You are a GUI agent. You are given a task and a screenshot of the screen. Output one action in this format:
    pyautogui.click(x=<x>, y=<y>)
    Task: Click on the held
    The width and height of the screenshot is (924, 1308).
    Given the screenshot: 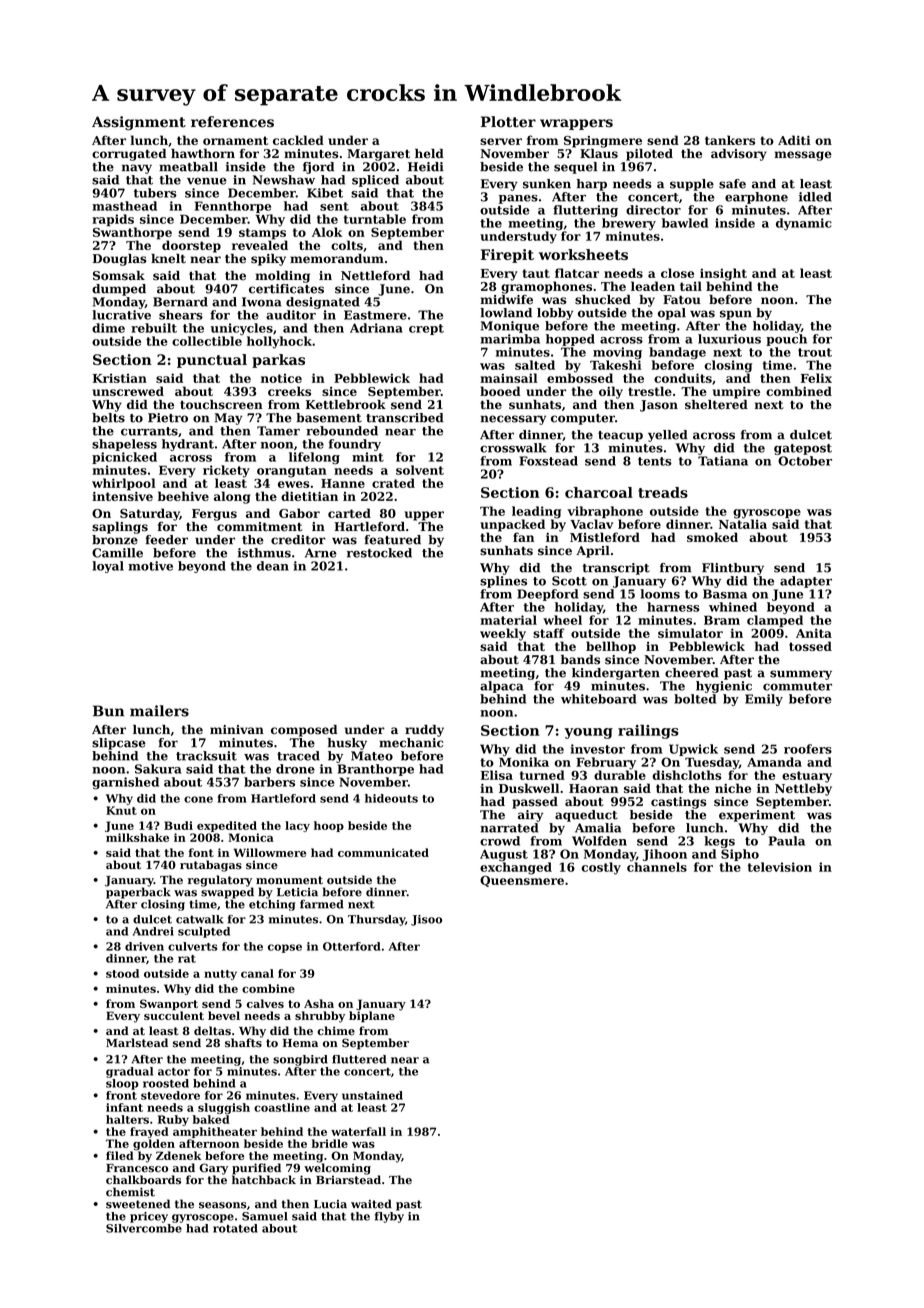 What is the action you would take?
    pyautogui.click(x=429, y=154)
